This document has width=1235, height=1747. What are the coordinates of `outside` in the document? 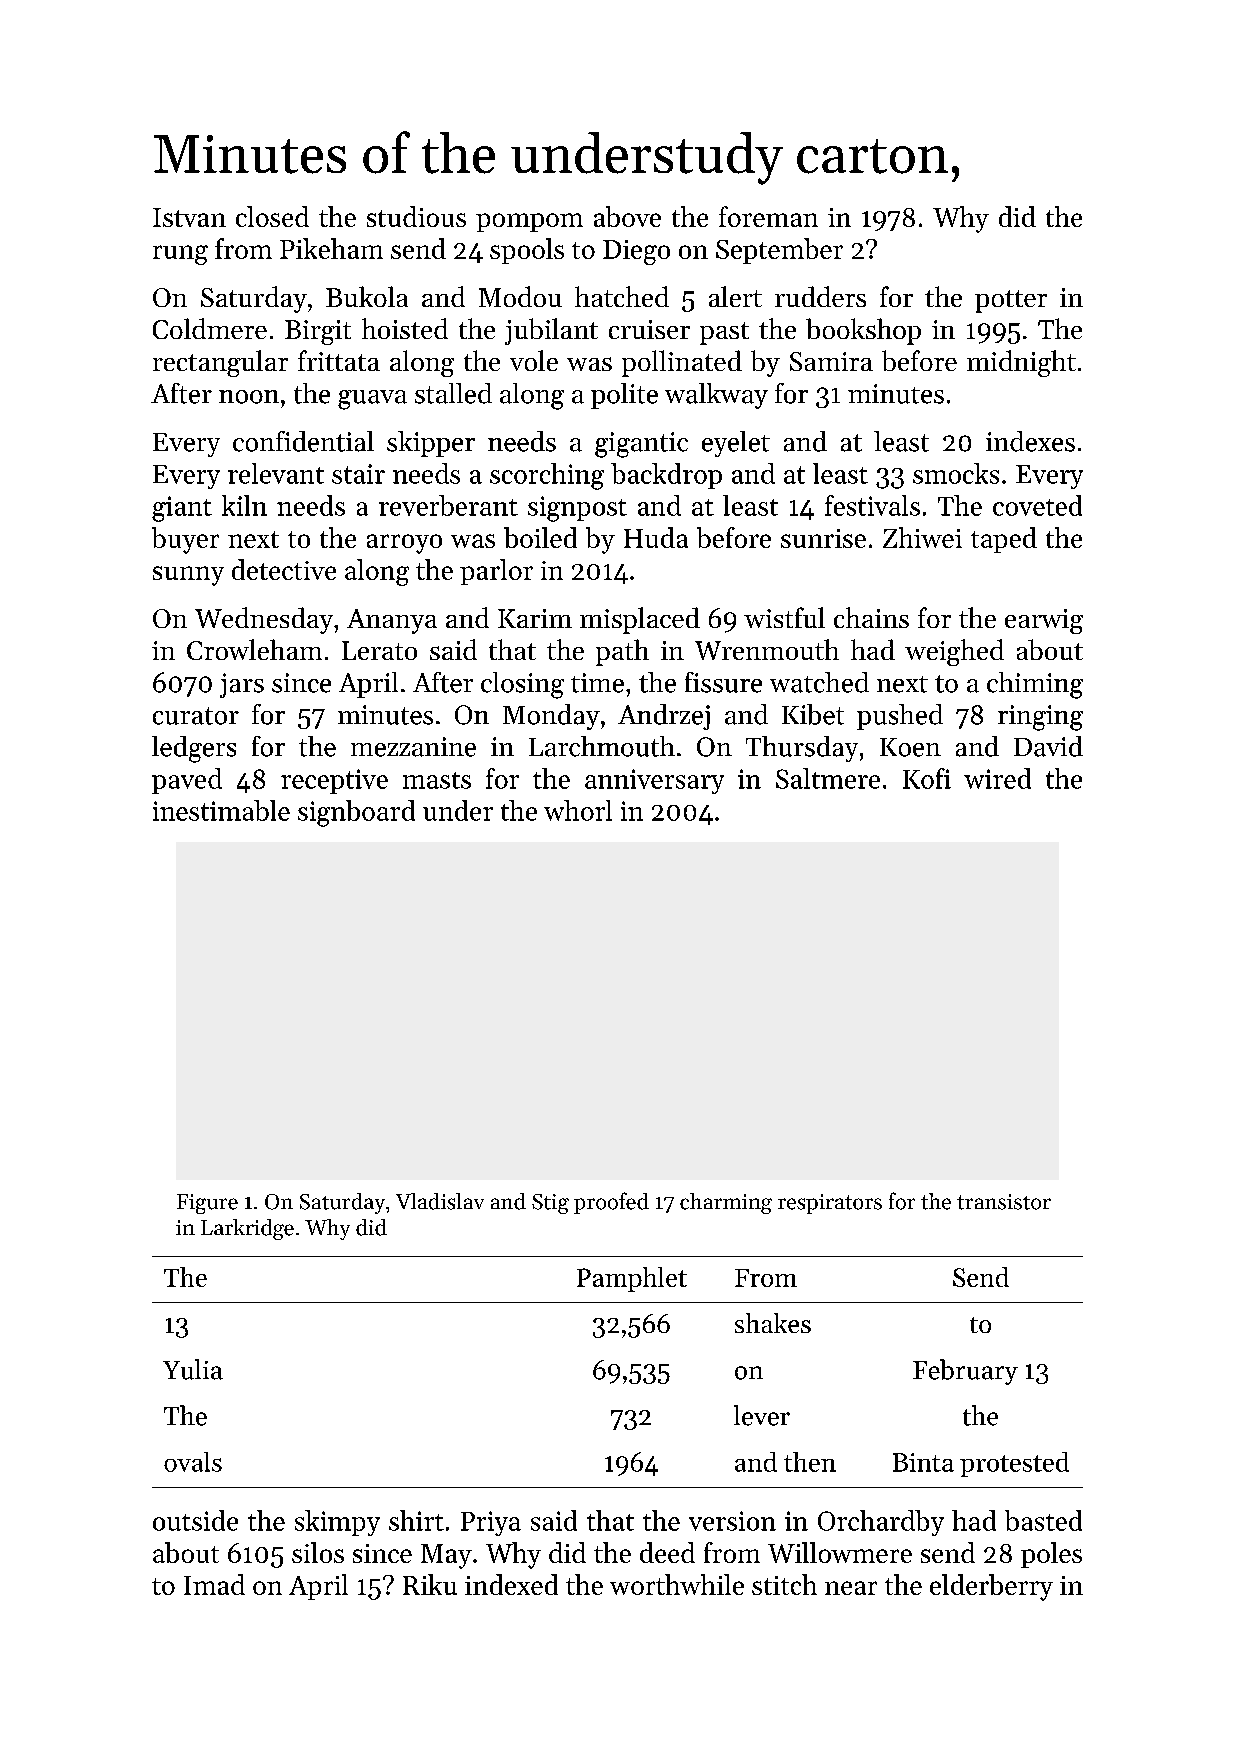 It's located at (195, 1520).
